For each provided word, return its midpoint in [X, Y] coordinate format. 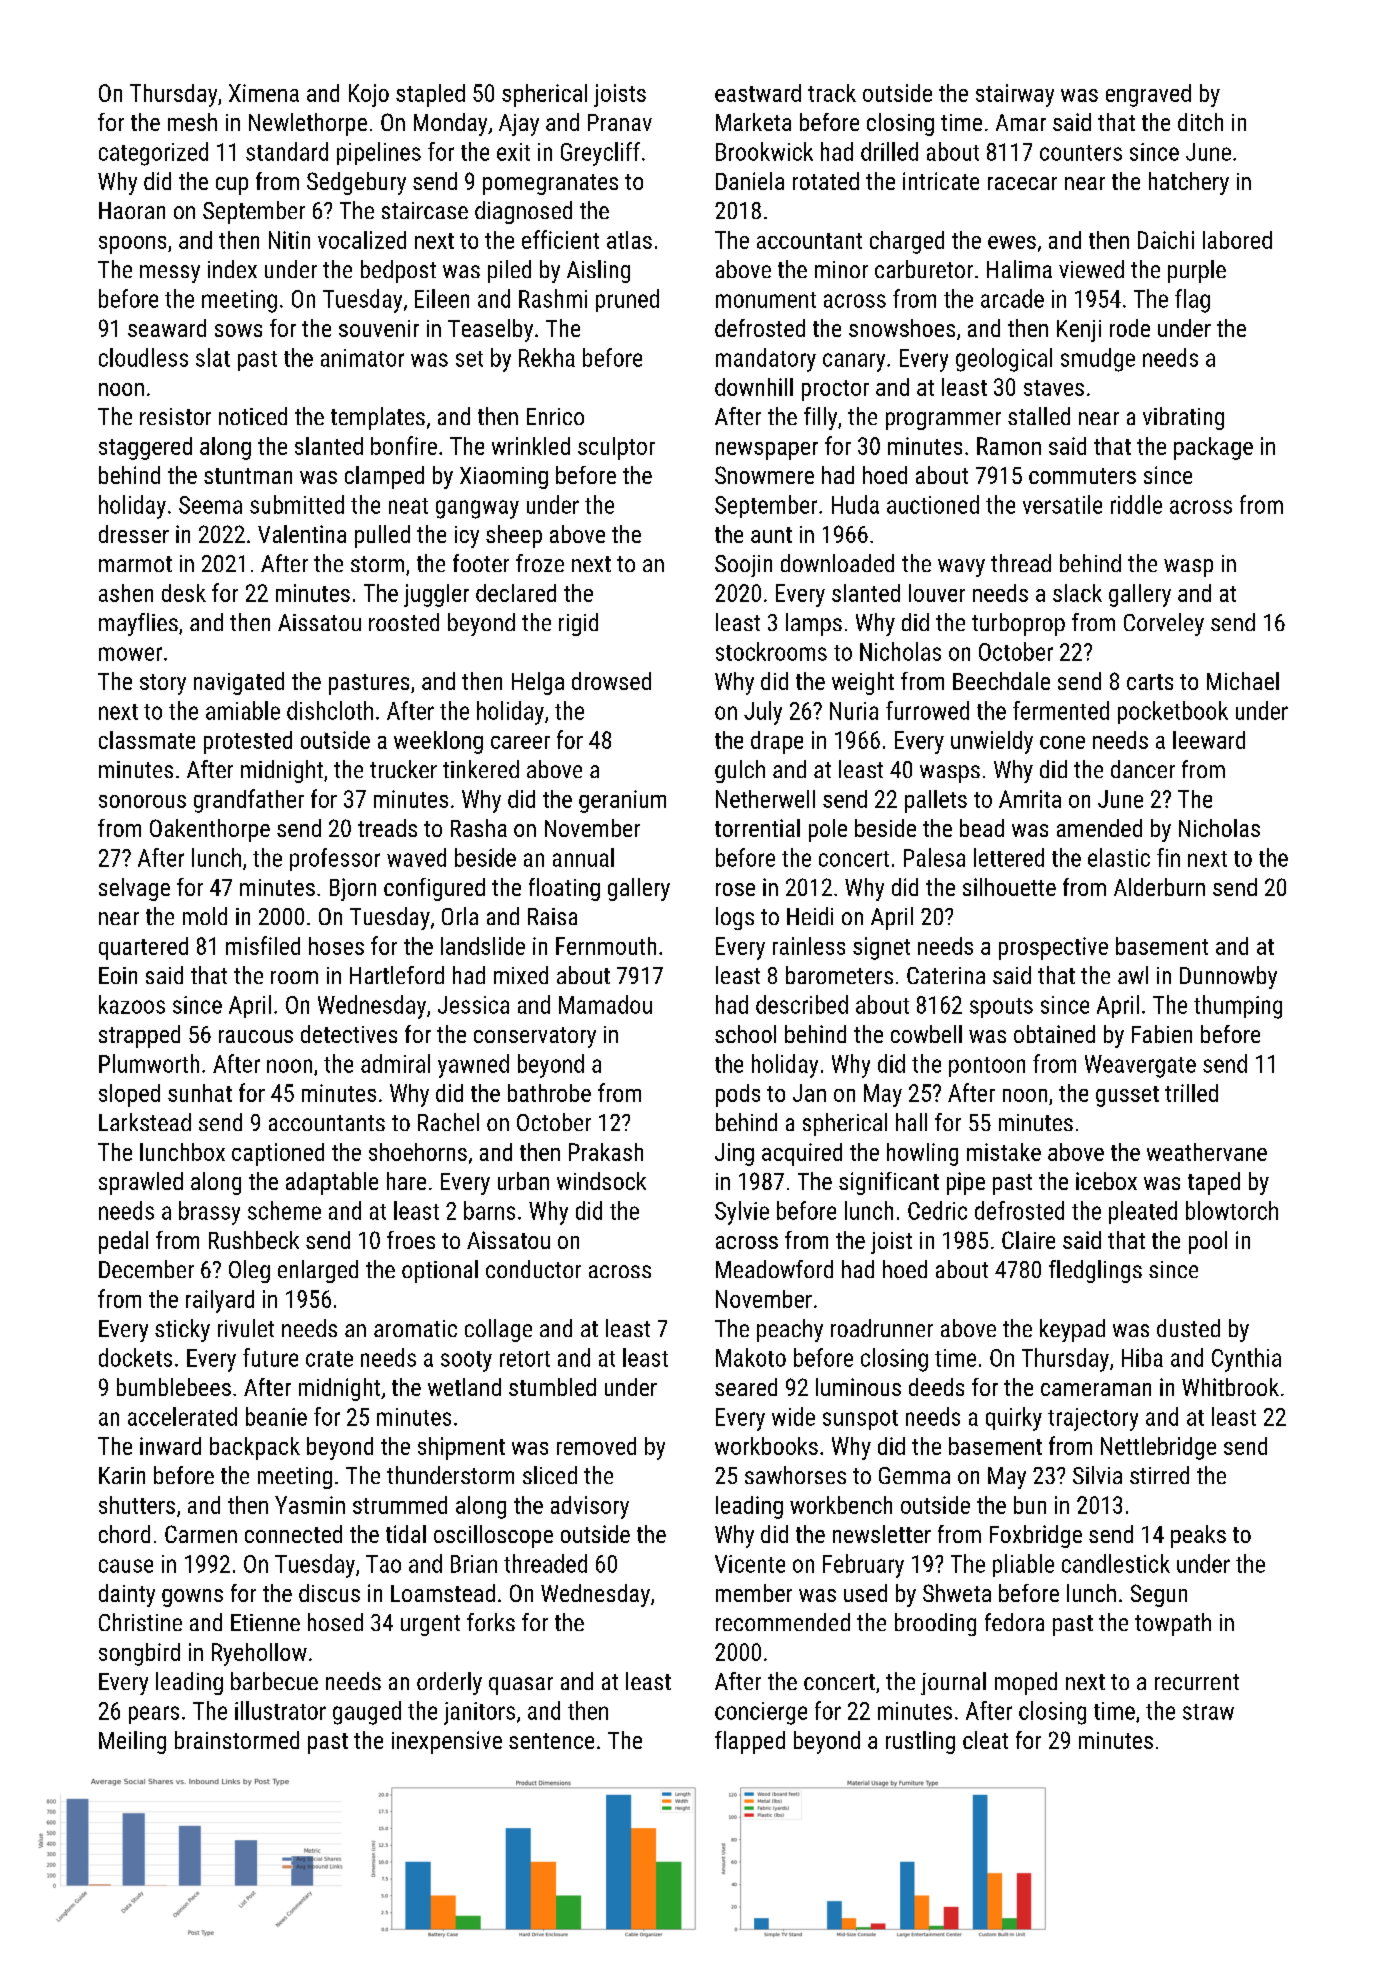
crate [329, 1359]
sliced [550, 1475]
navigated [239, 683]
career [520, 742]
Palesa [934, 857]
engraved [1148, 95]
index [232, 269]
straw [1208, 1712]
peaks [1198, 1536]
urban [523, 1181]
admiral [395, 1063]
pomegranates [550, 184]
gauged [367, 1713]
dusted [1188, 1328]
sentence [551, 1741]
